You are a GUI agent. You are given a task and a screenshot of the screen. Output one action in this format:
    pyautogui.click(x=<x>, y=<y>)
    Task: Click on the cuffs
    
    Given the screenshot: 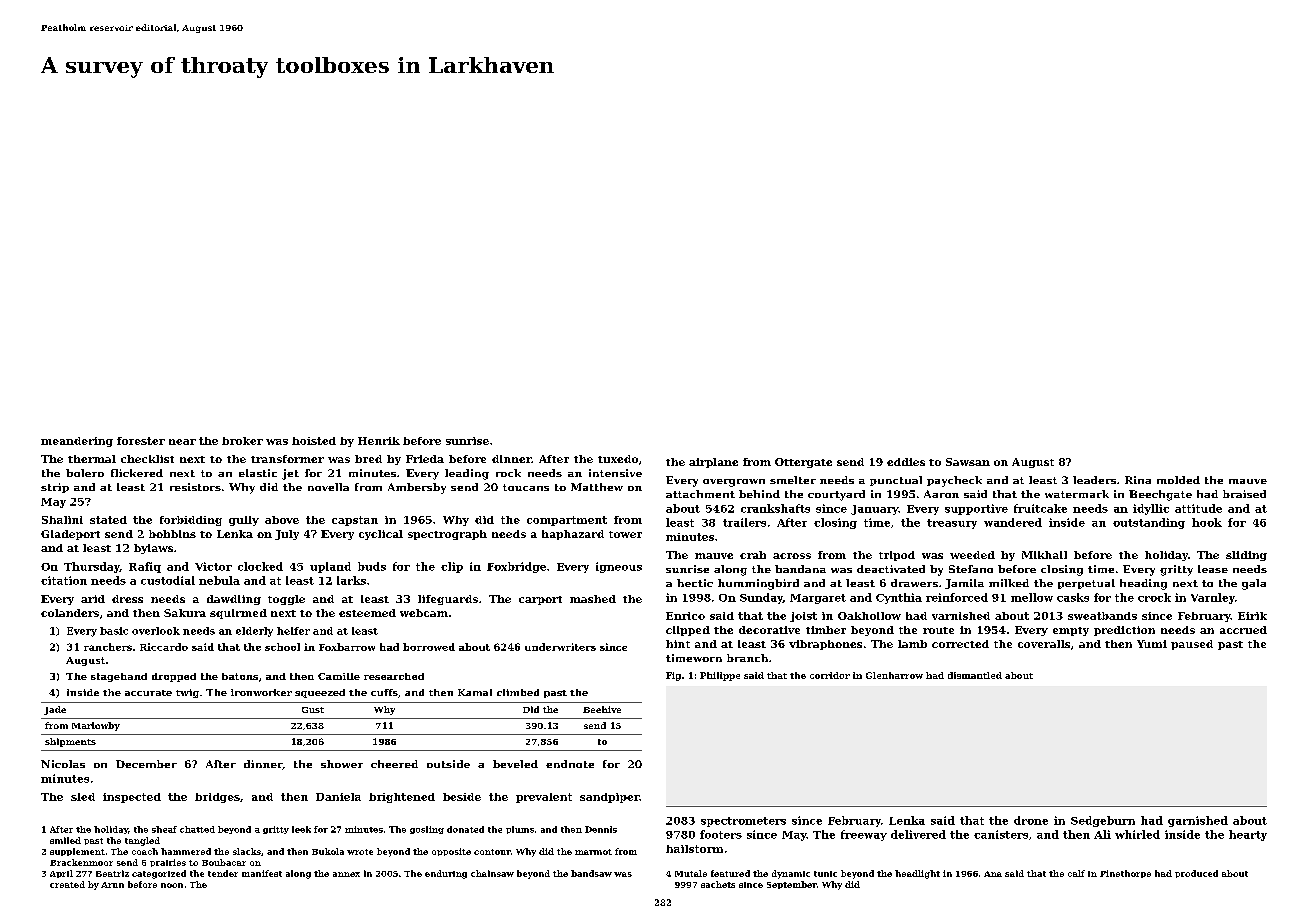 What is the action you would take?
    pyautogui.click(x=384, y=692)
